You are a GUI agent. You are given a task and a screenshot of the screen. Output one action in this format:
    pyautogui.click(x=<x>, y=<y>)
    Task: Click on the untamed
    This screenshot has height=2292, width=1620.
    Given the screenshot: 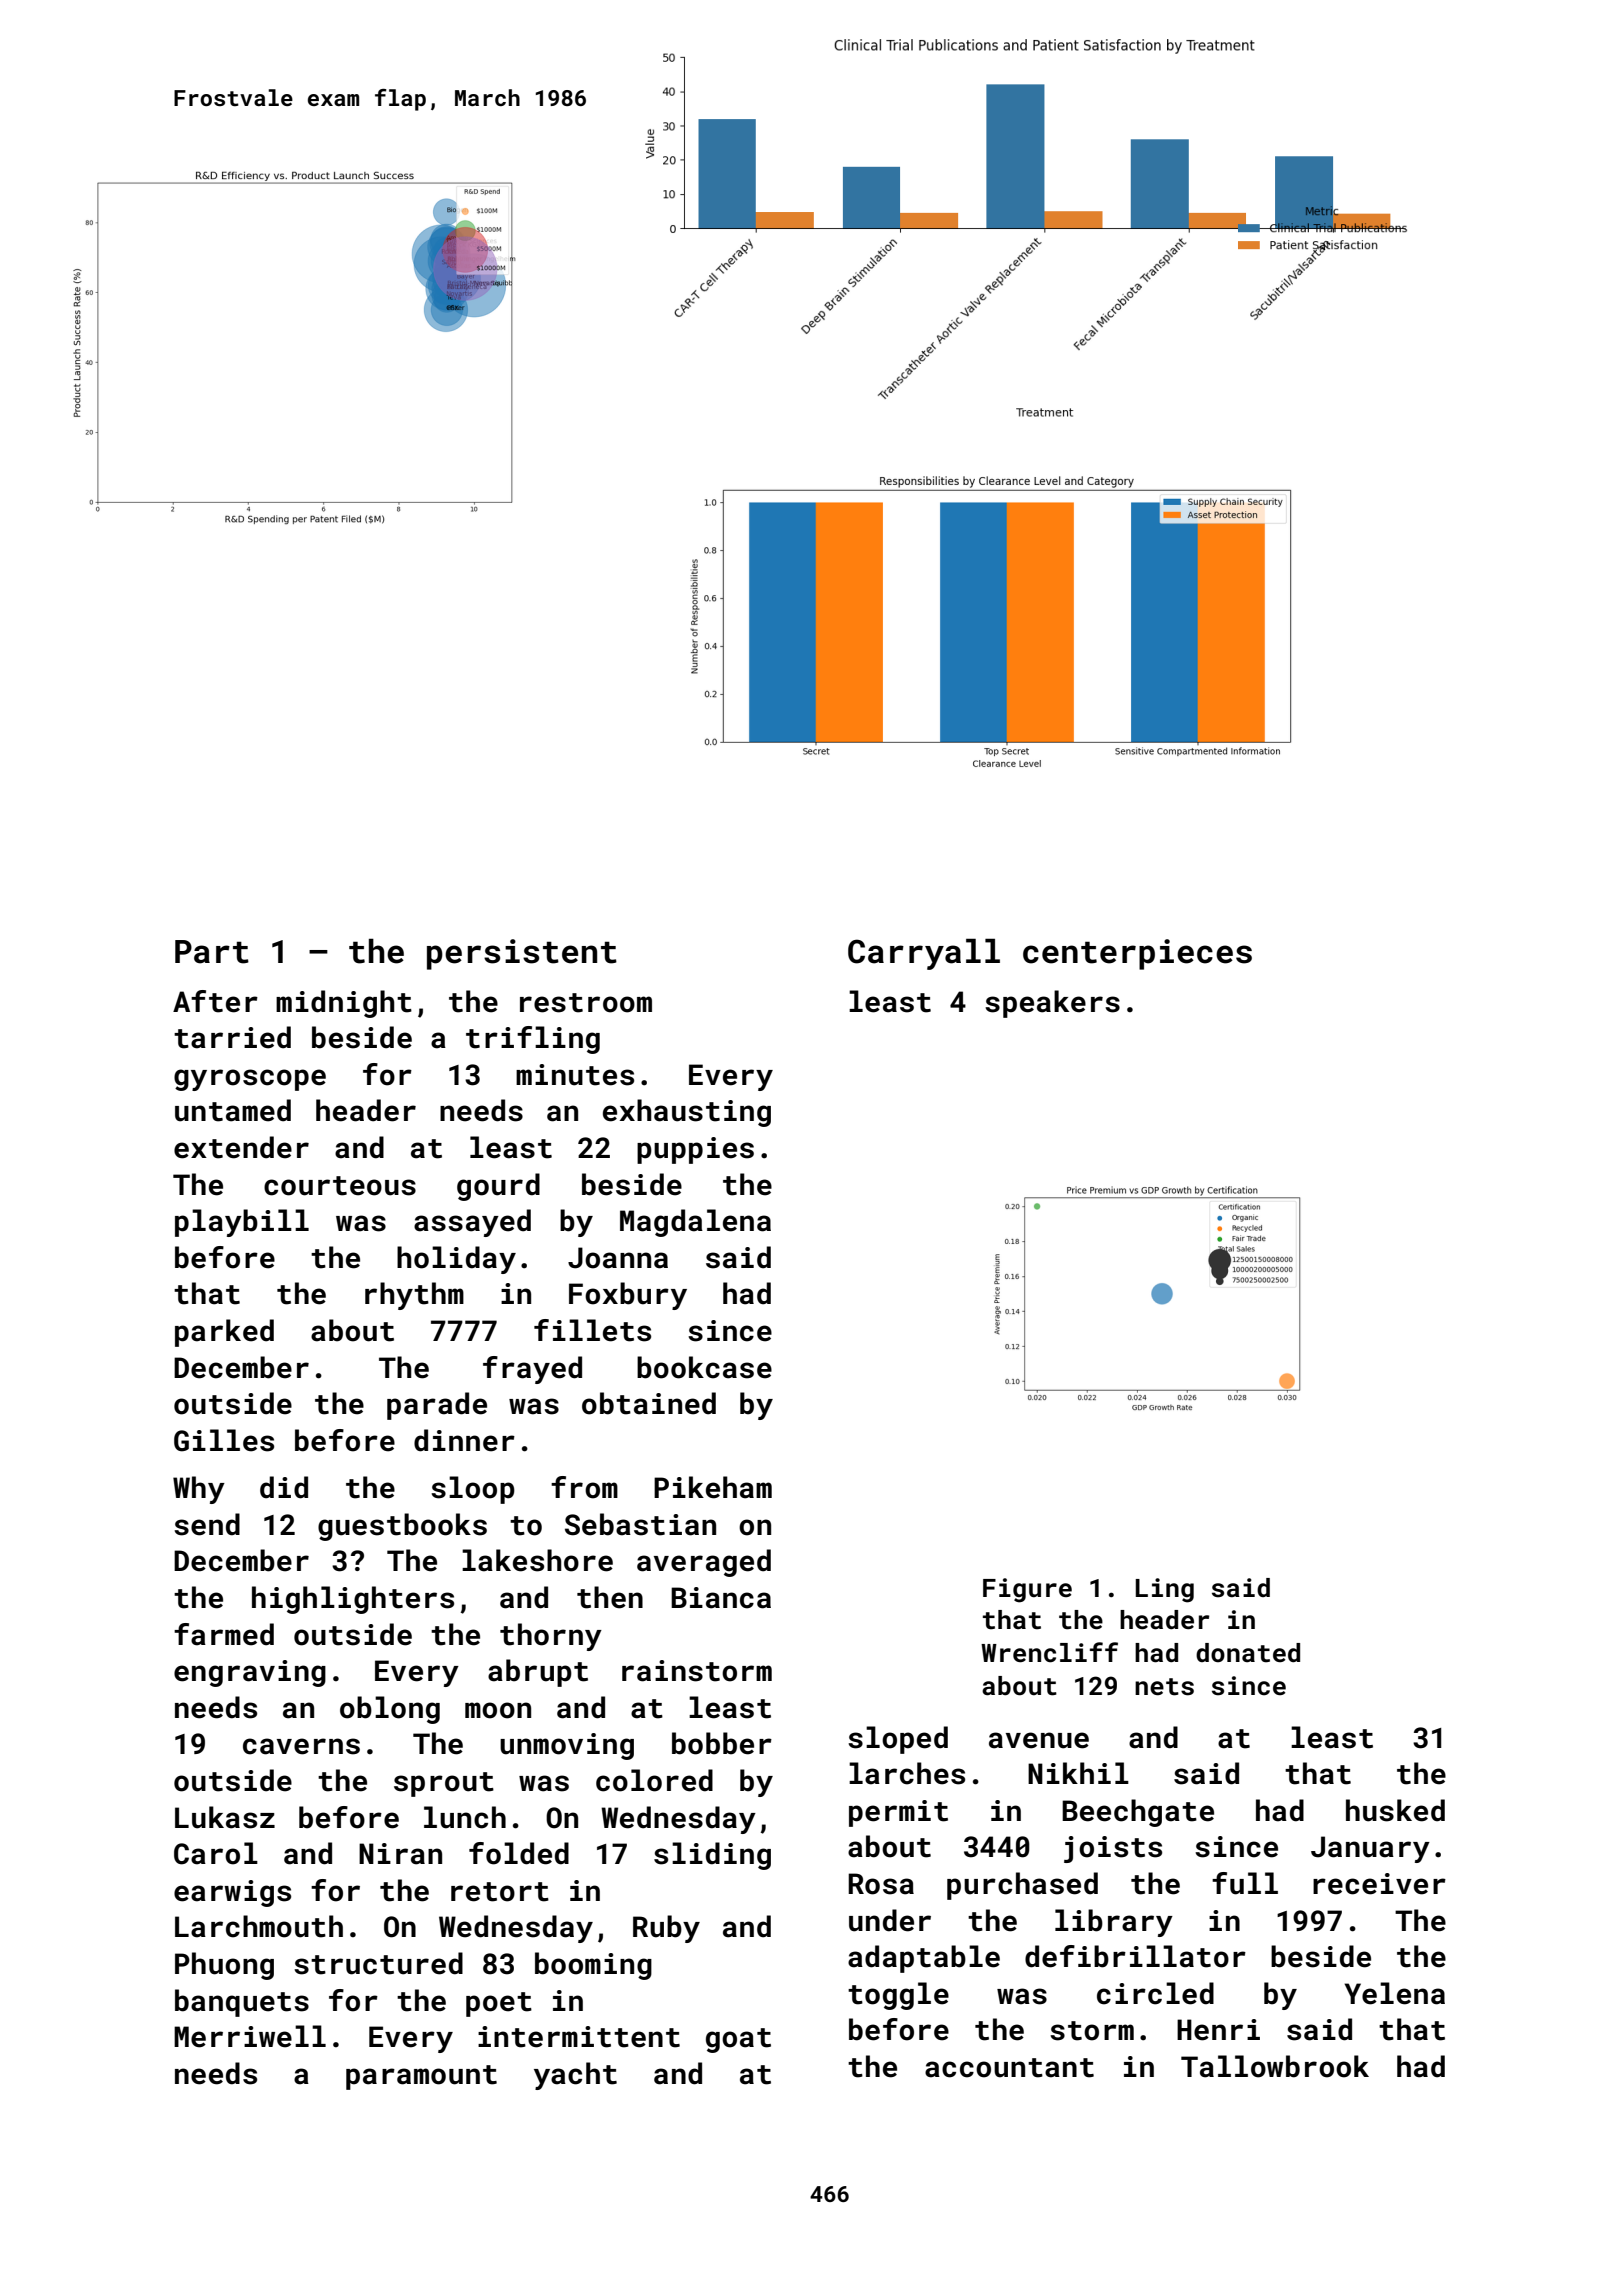 What is the action you would take?
    pyautogui.click(x=233, y=1110)
